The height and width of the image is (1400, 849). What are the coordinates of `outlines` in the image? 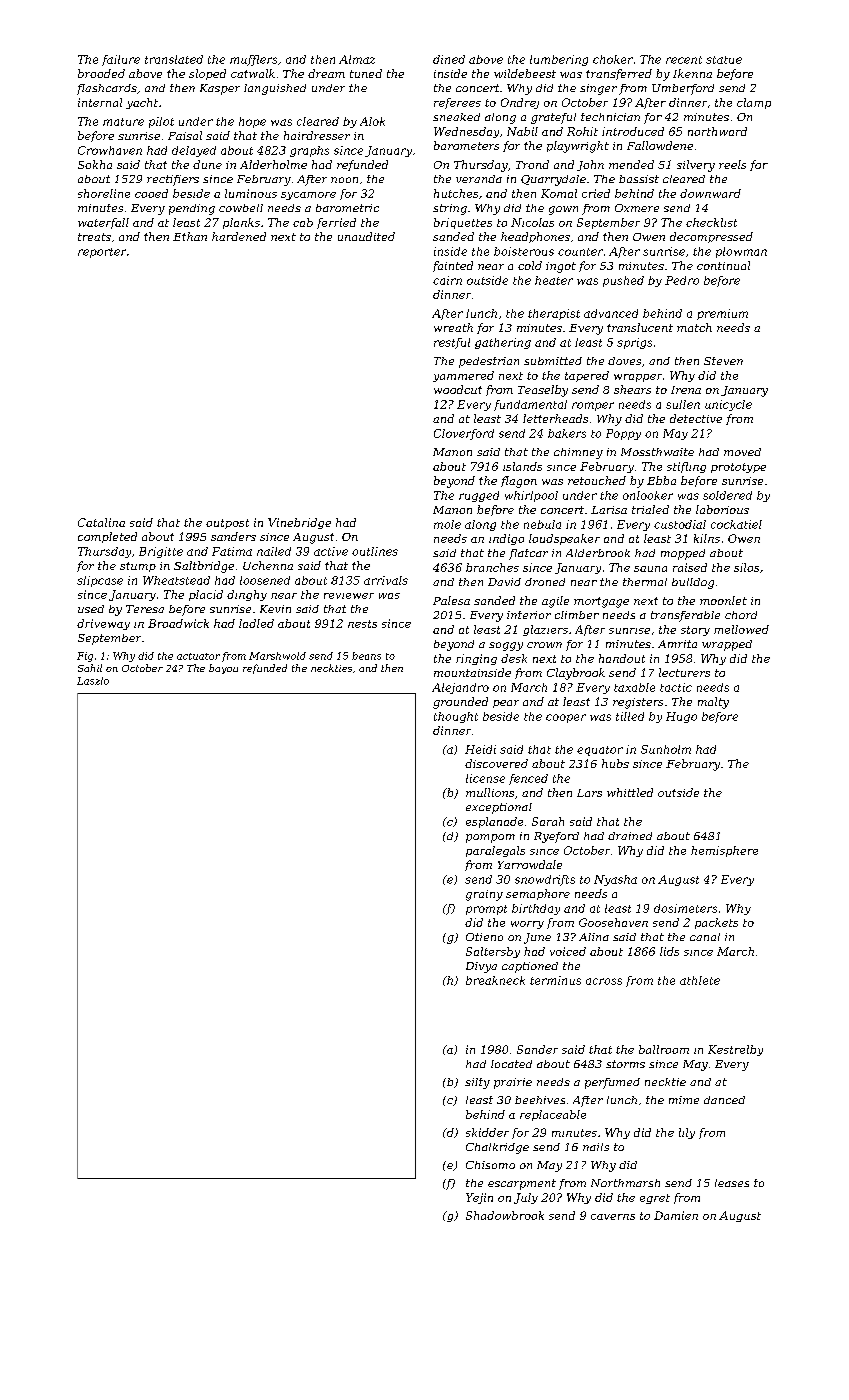 It's located at (375, 551).
